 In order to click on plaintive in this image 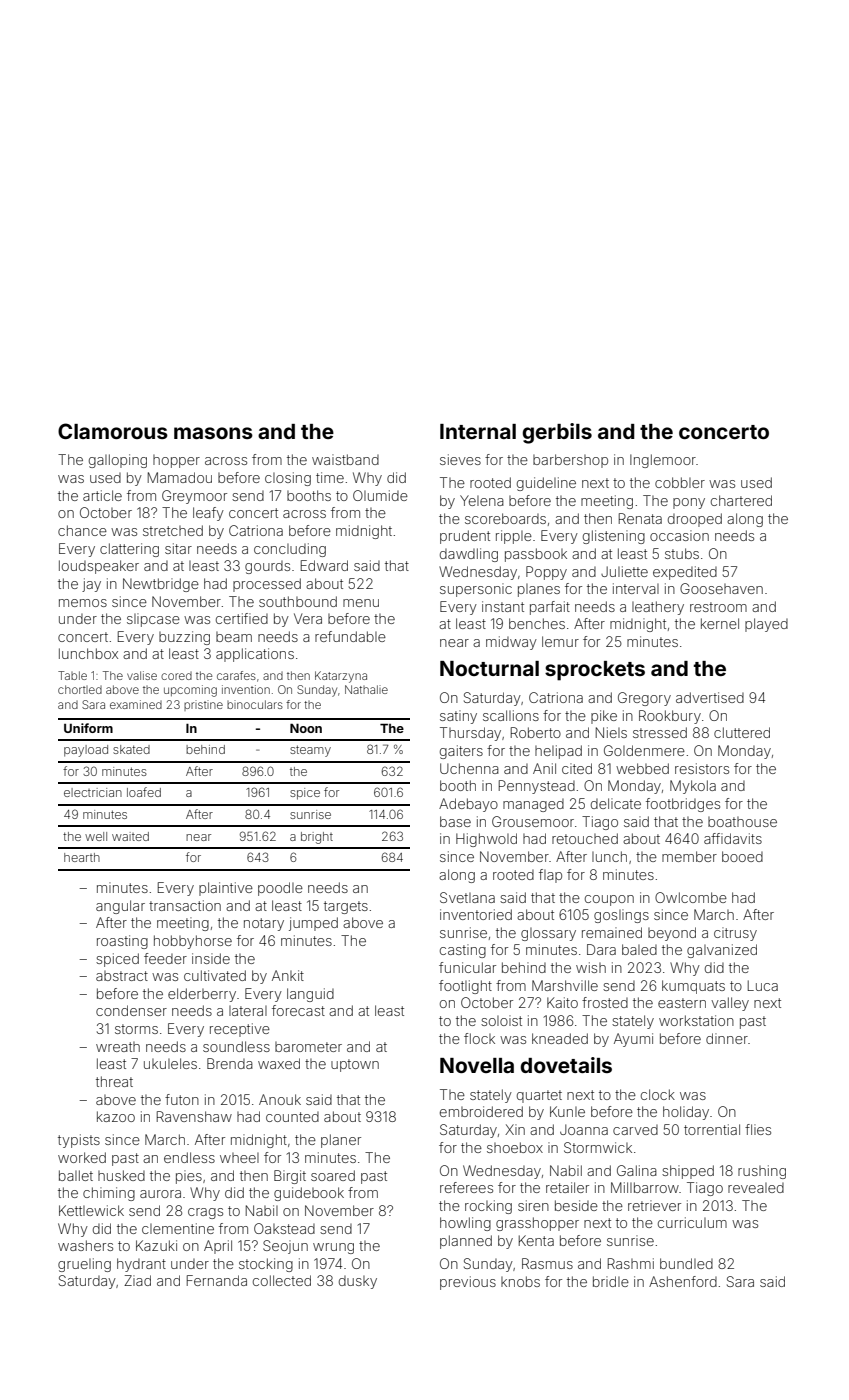, I will do `click(226, 889)`.
